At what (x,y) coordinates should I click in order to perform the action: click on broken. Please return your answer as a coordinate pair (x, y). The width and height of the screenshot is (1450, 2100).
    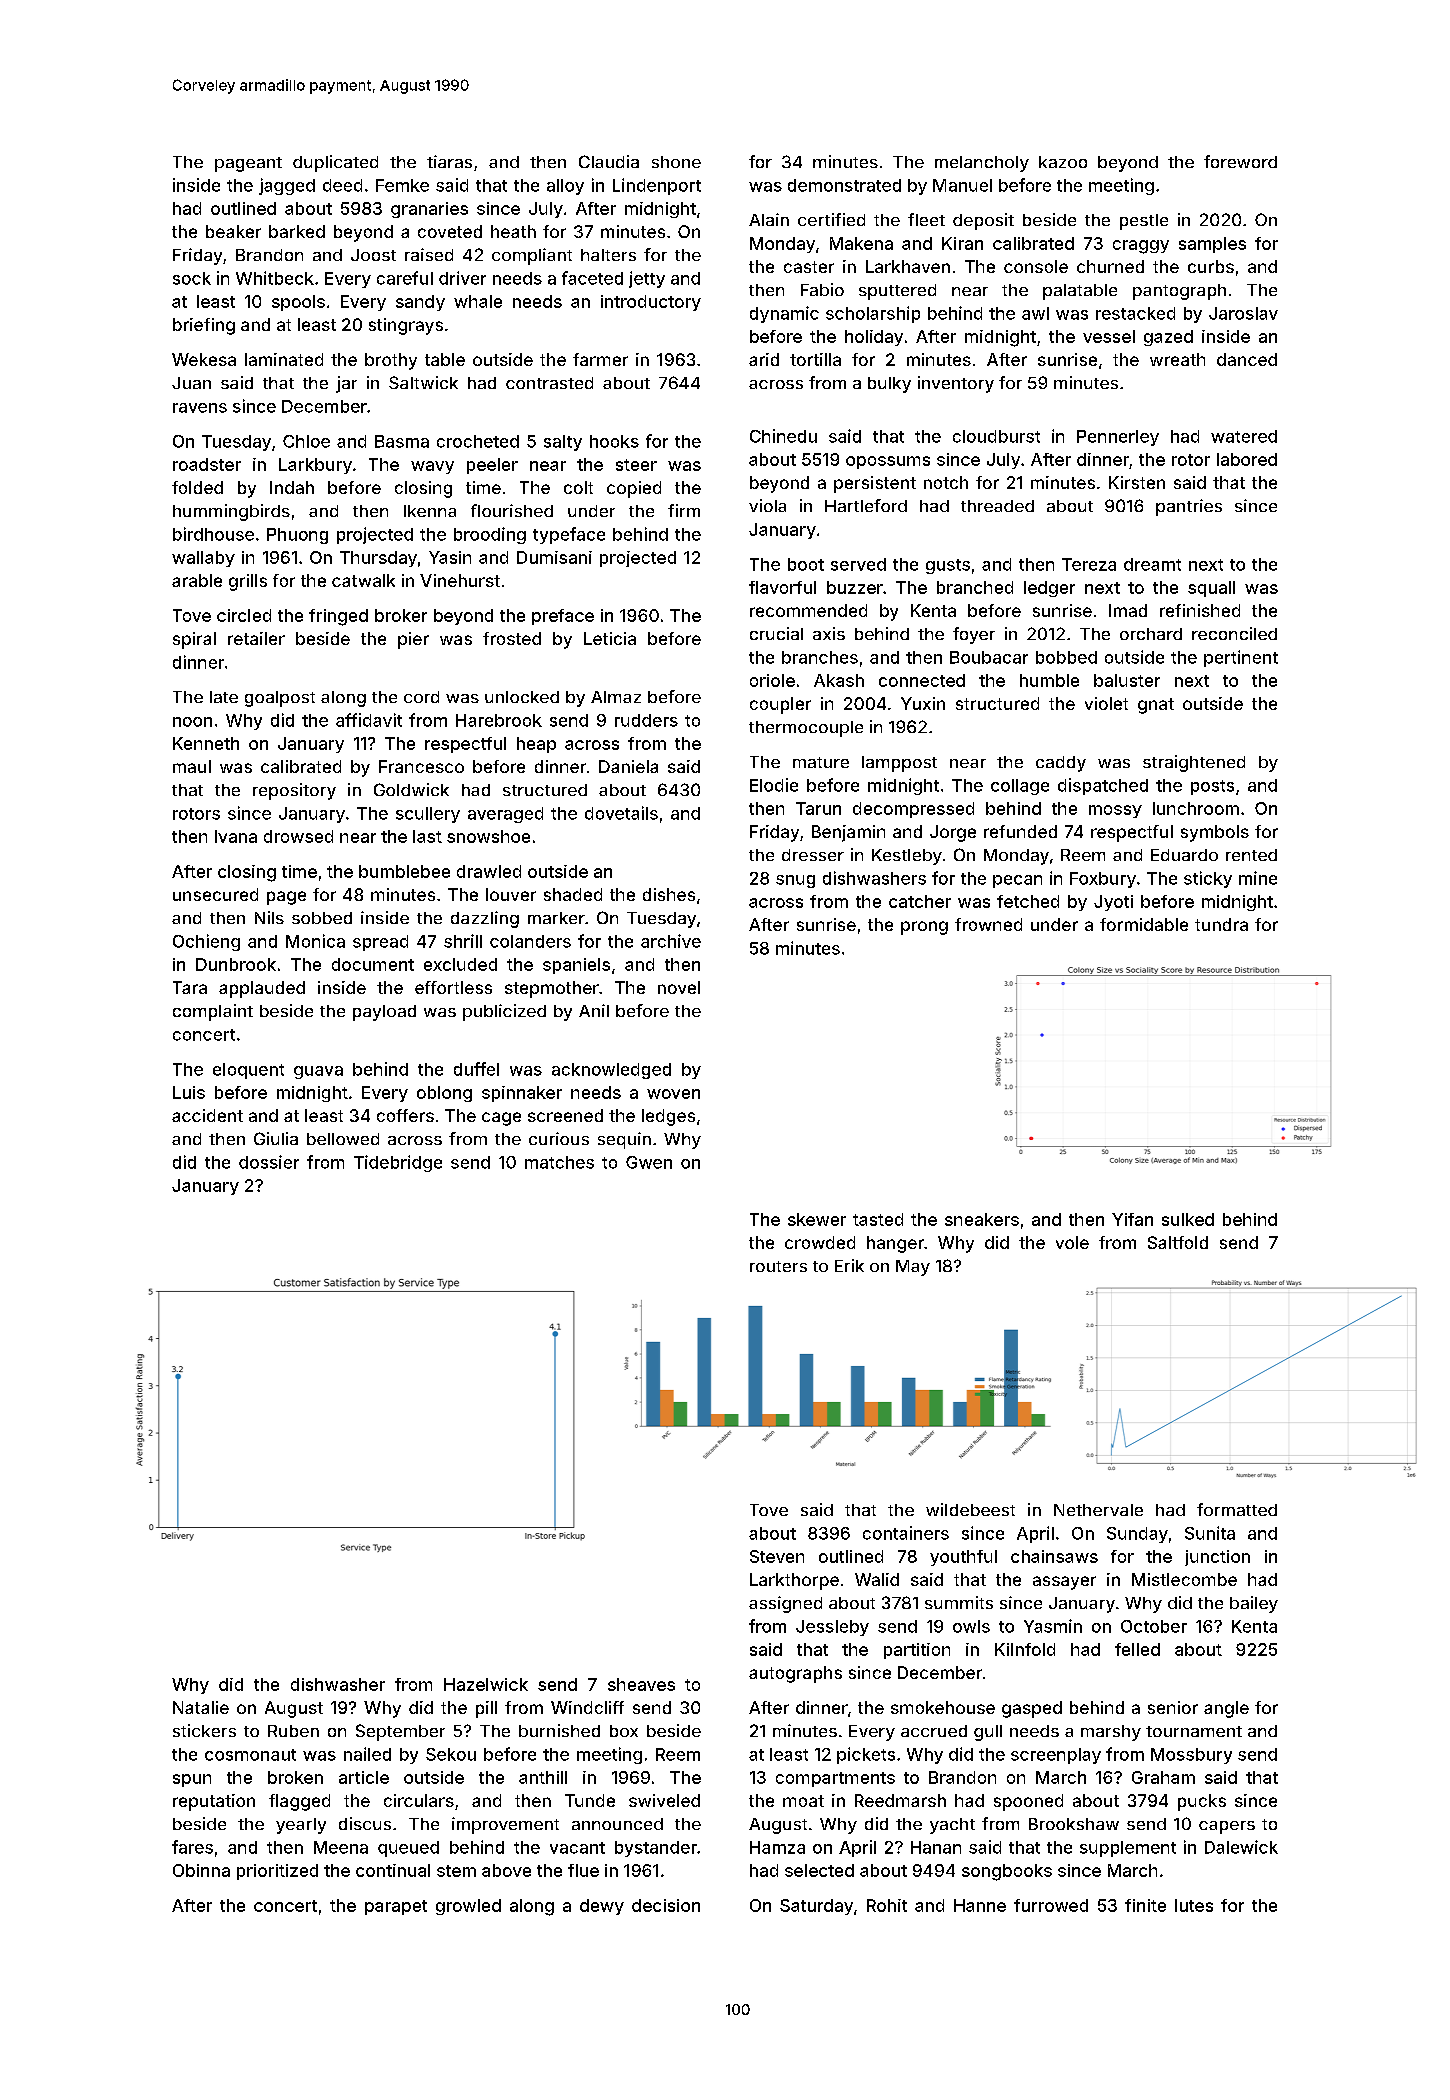
    Looking at the image, I should click on (295, 1777).
